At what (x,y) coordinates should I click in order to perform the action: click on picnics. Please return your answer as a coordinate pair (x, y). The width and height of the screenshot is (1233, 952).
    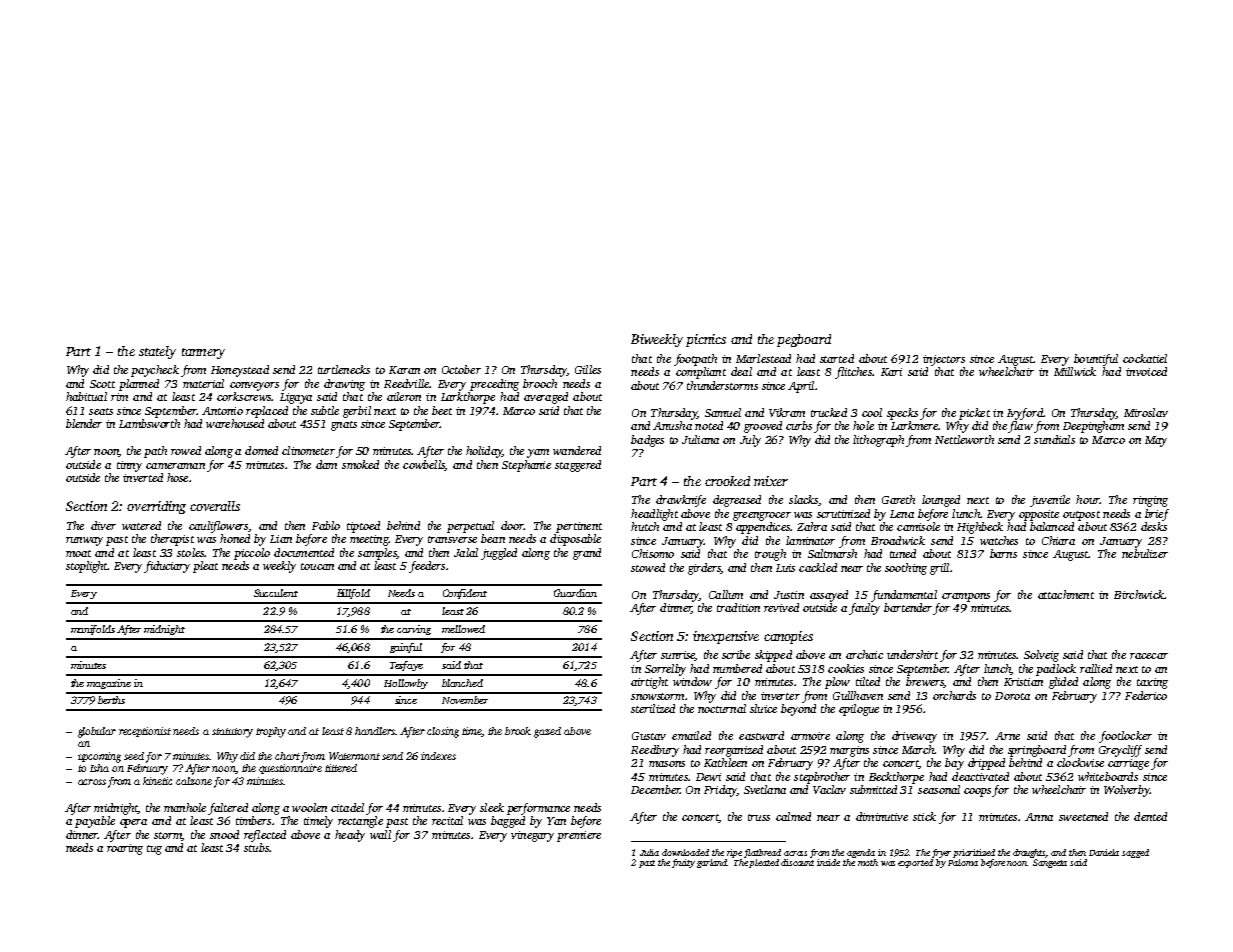
    Looking at the image, I should click on (706, 340).
